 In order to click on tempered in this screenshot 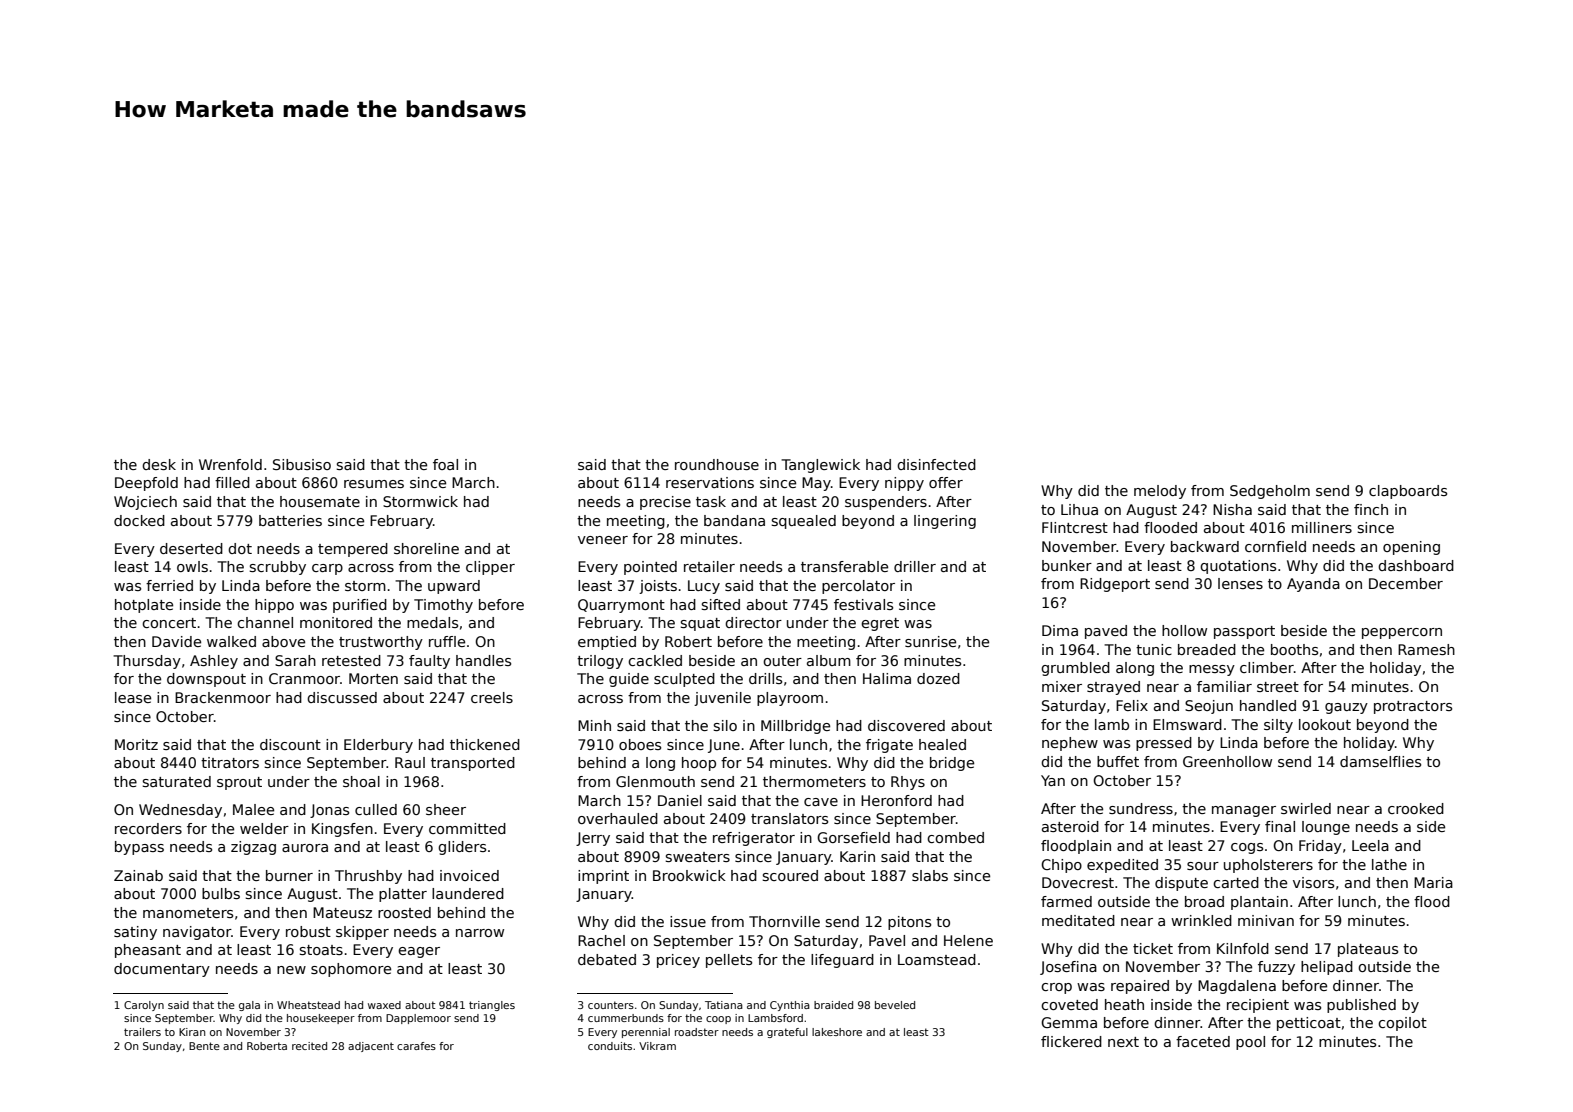, I will do `click(353, 550)`.
